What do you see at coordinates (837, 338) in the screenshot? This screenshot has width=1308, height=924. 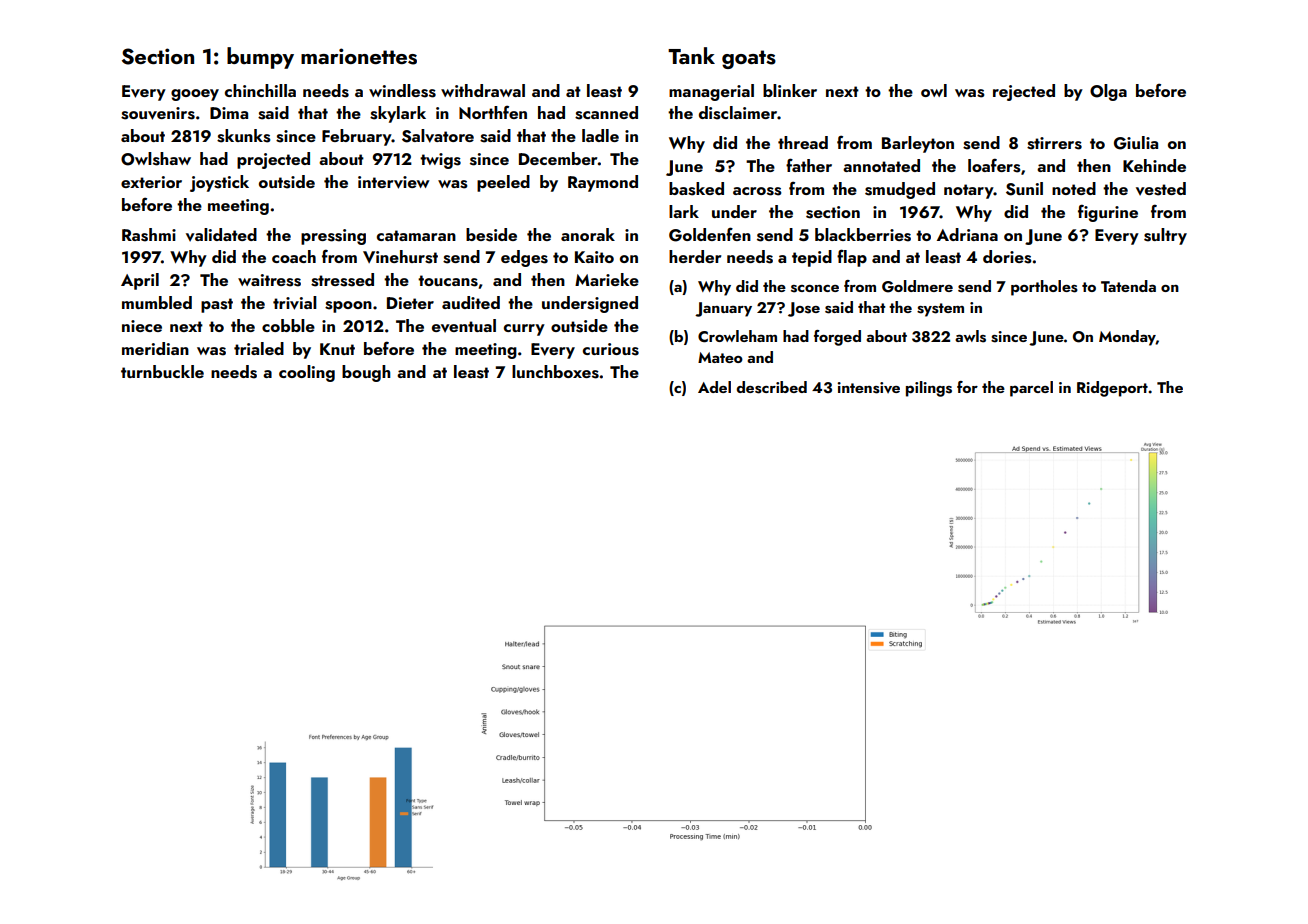 I see `forged` at bounding box center [837, 338].
